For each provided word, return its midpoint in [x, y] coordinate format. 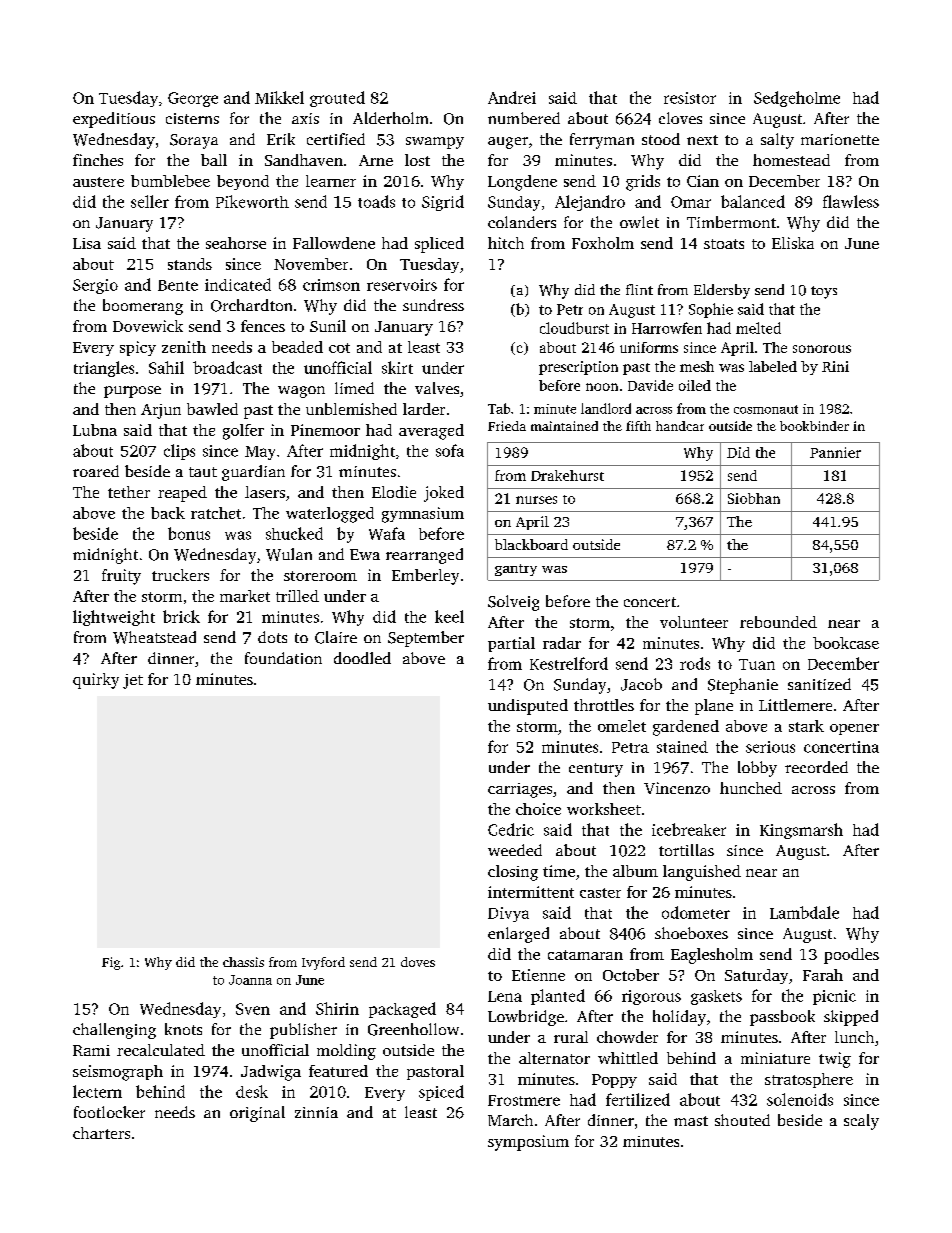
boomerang [143, 307]
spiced [441, 1093]
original [257, 1114]
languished [702, 873]
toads [376, 201]
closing [513, 873]
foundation [283, 658]
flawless [851, 201]
